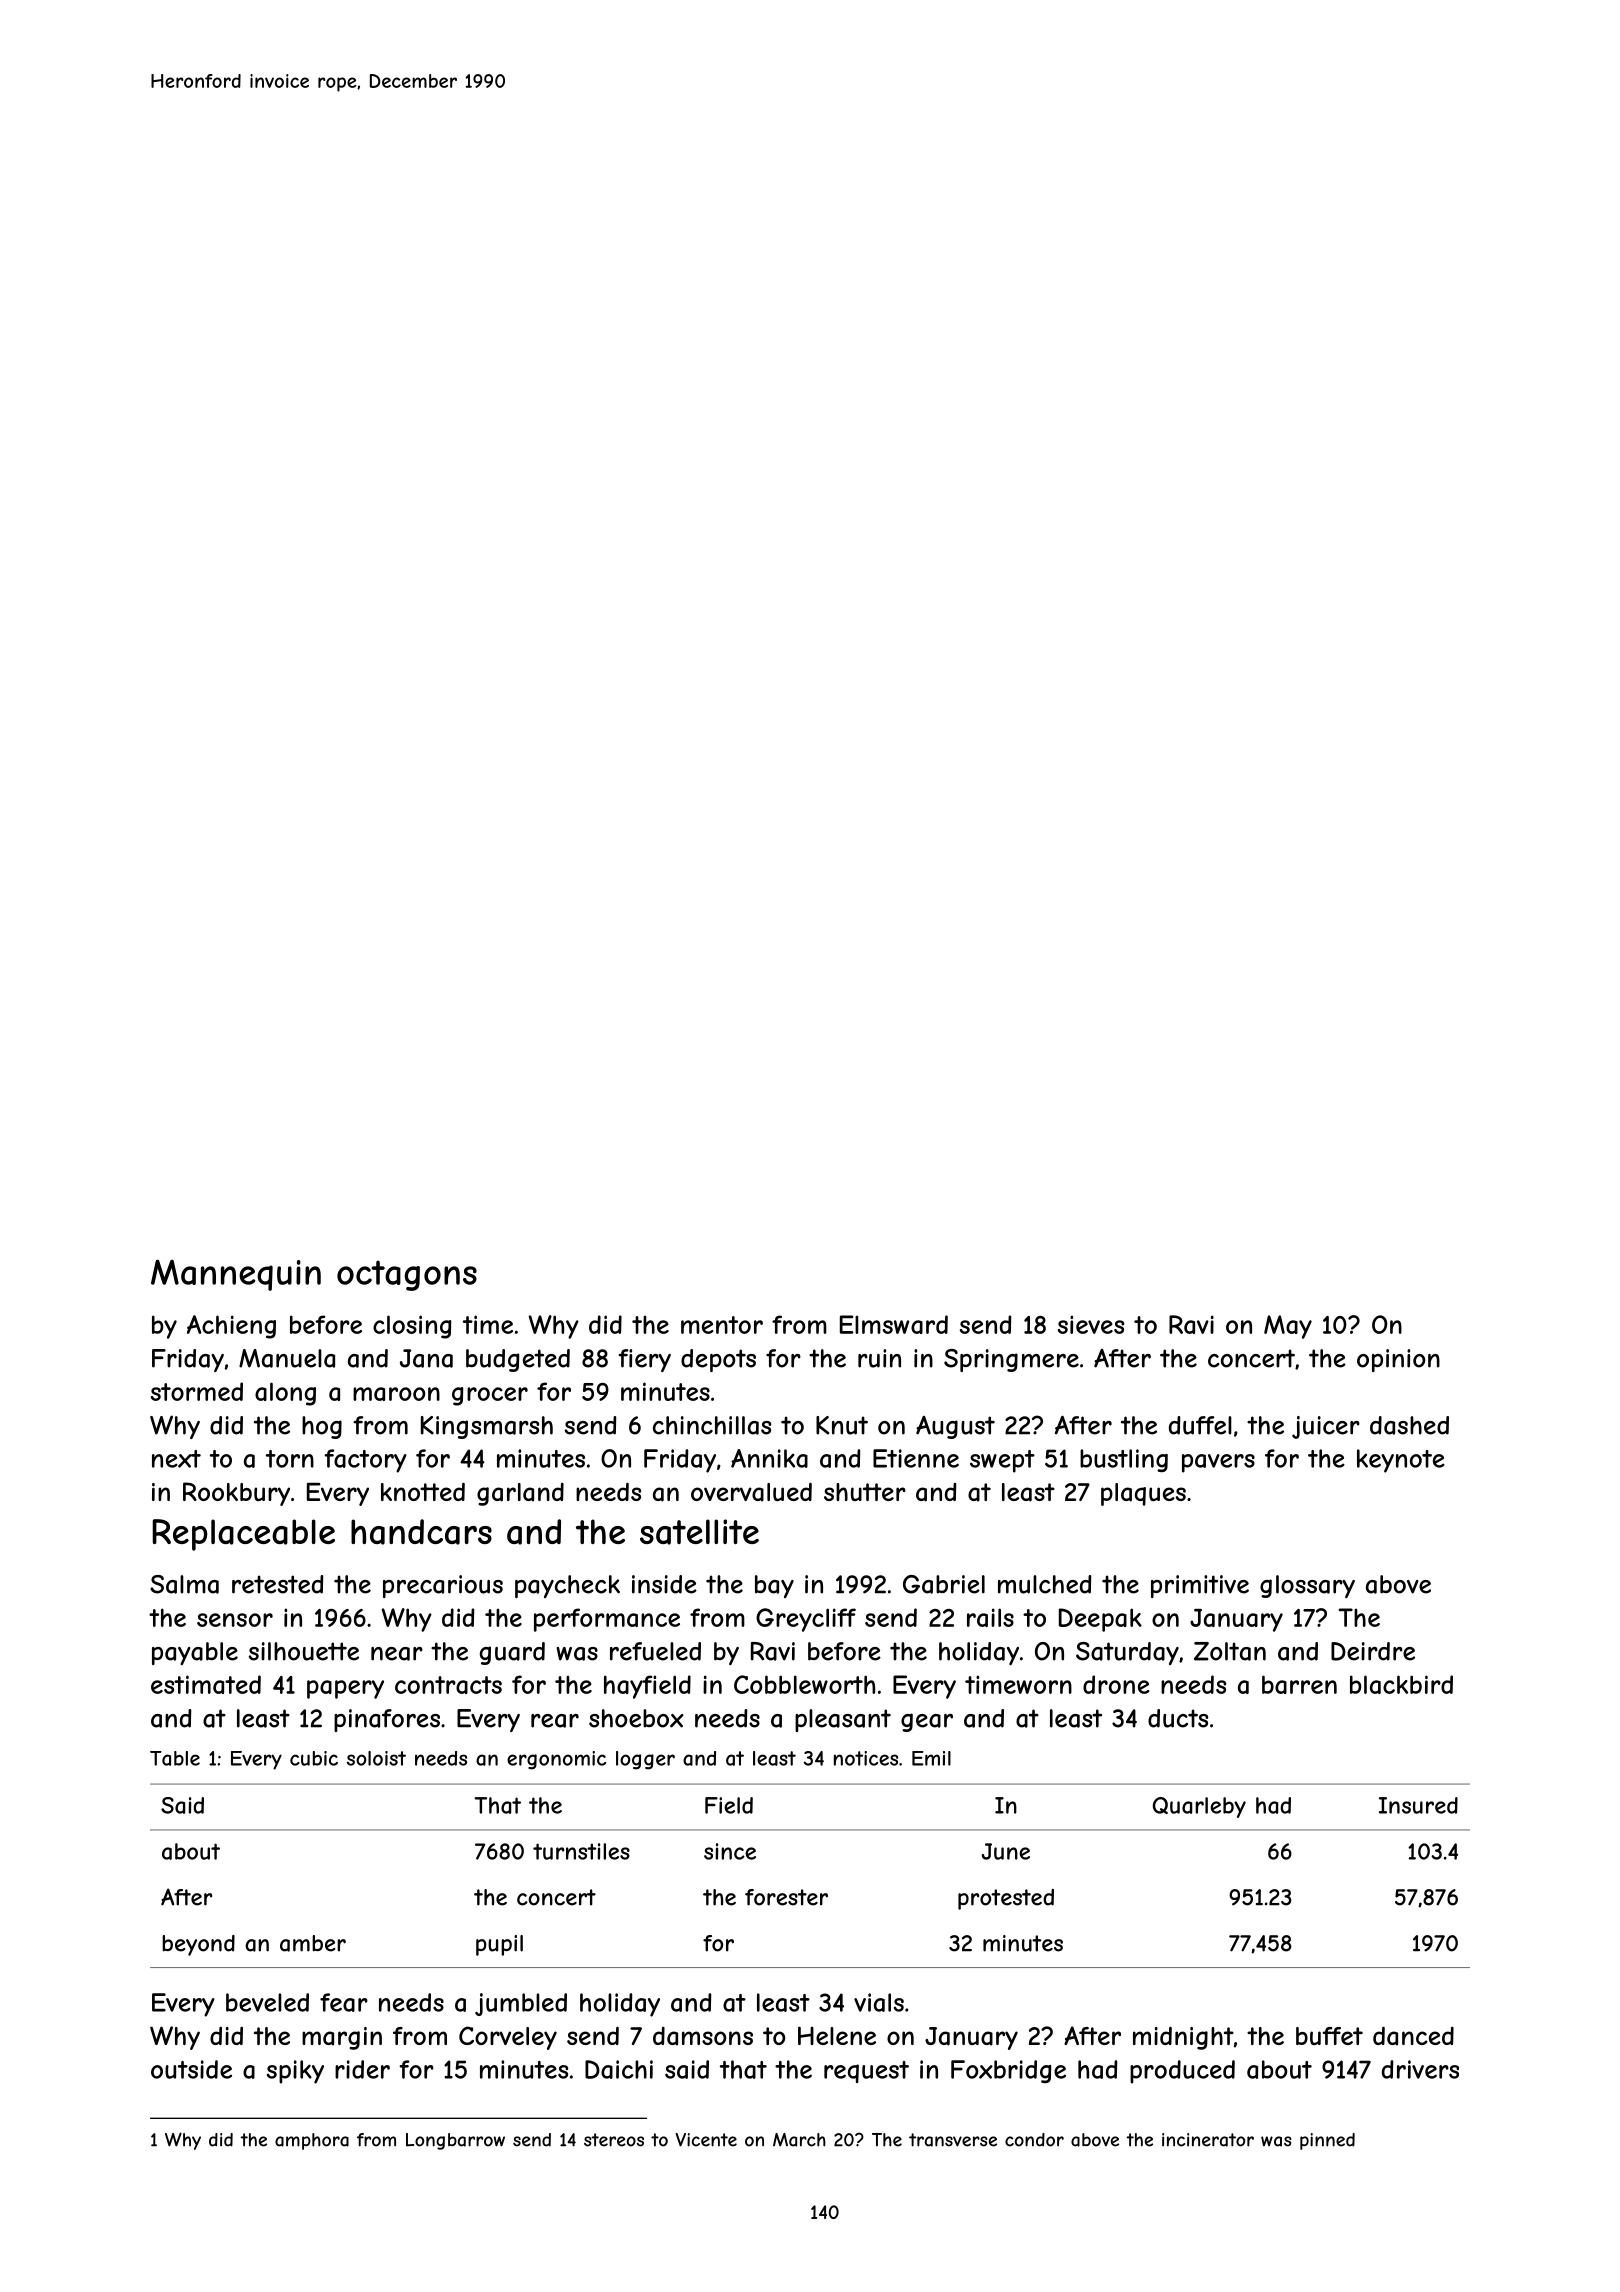  I want to click on rear, so click(555, 1721).
